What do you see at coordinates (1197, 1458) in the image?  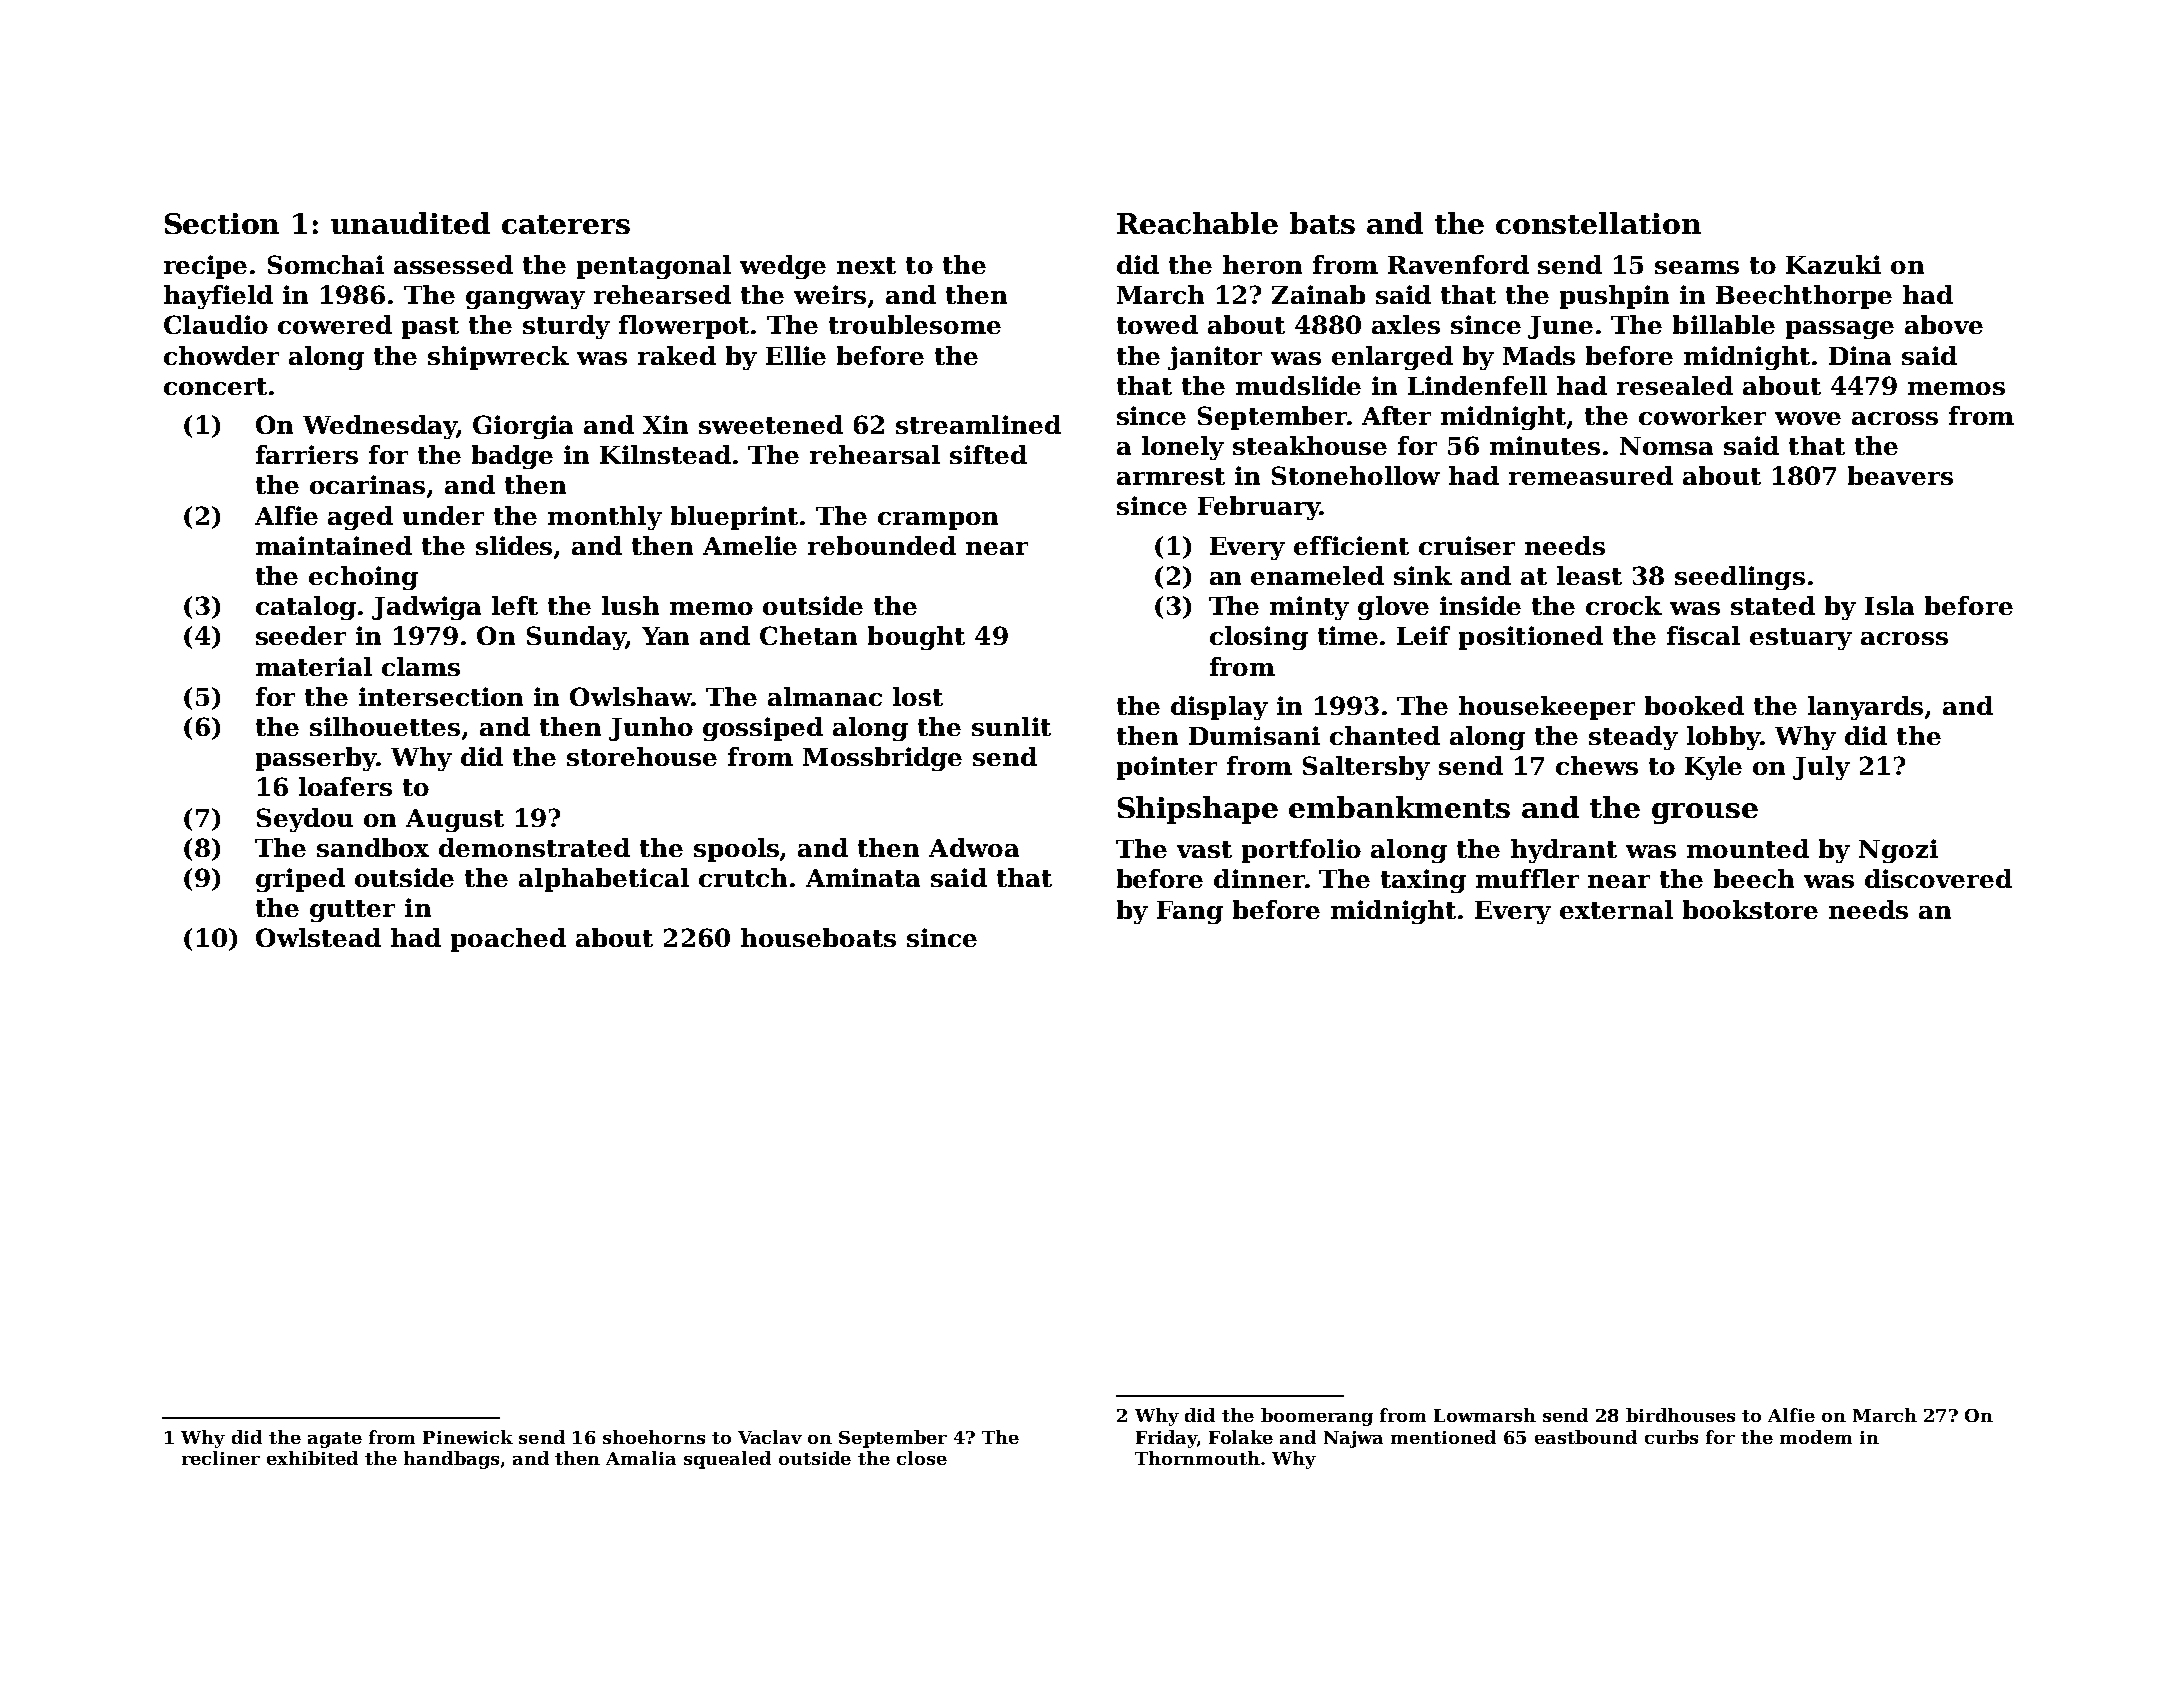 I see `Thornmouth` at bounding box center [1197, 1458].
